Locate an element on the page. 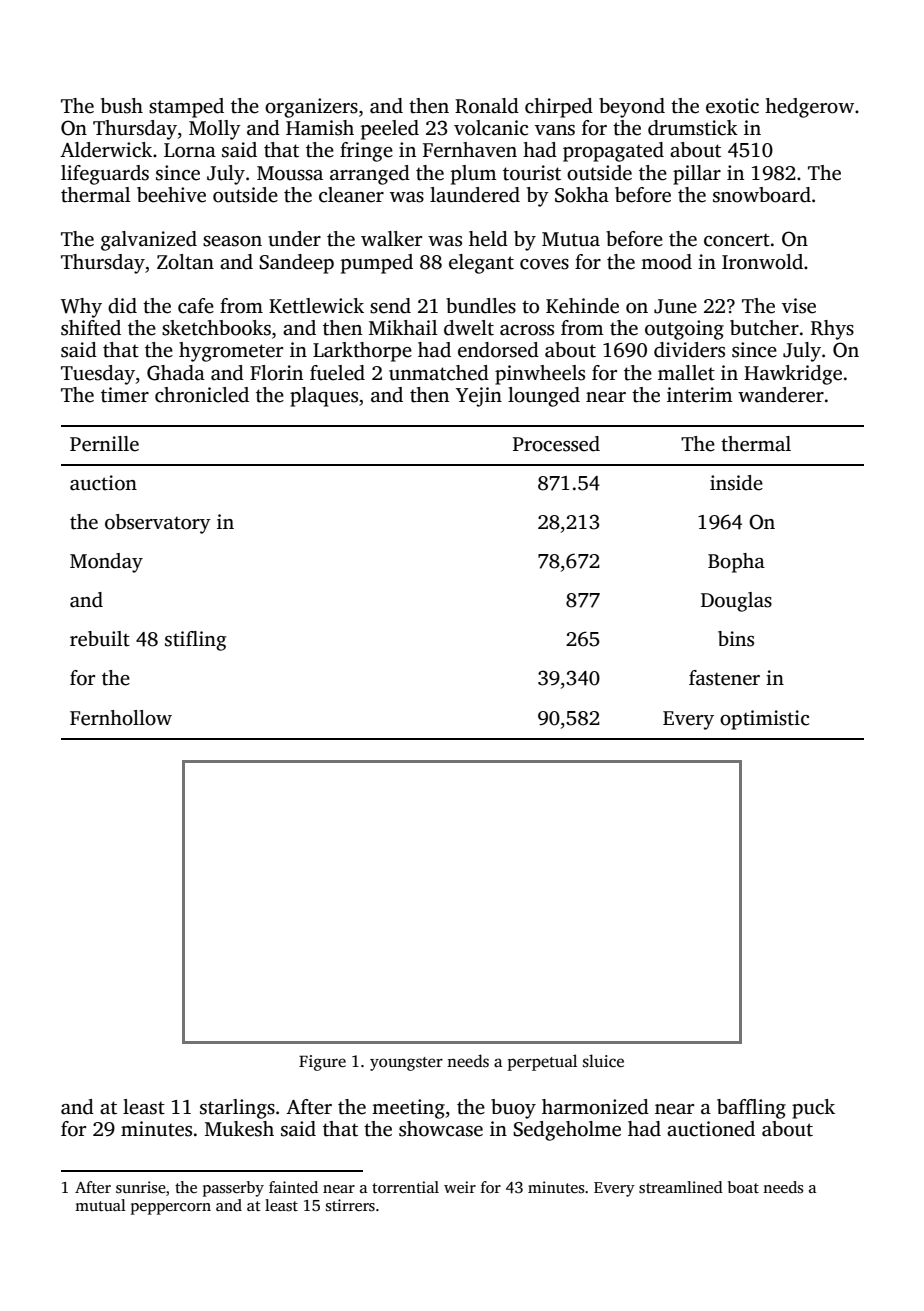  Bopha is located at coordinates (736, 563).
